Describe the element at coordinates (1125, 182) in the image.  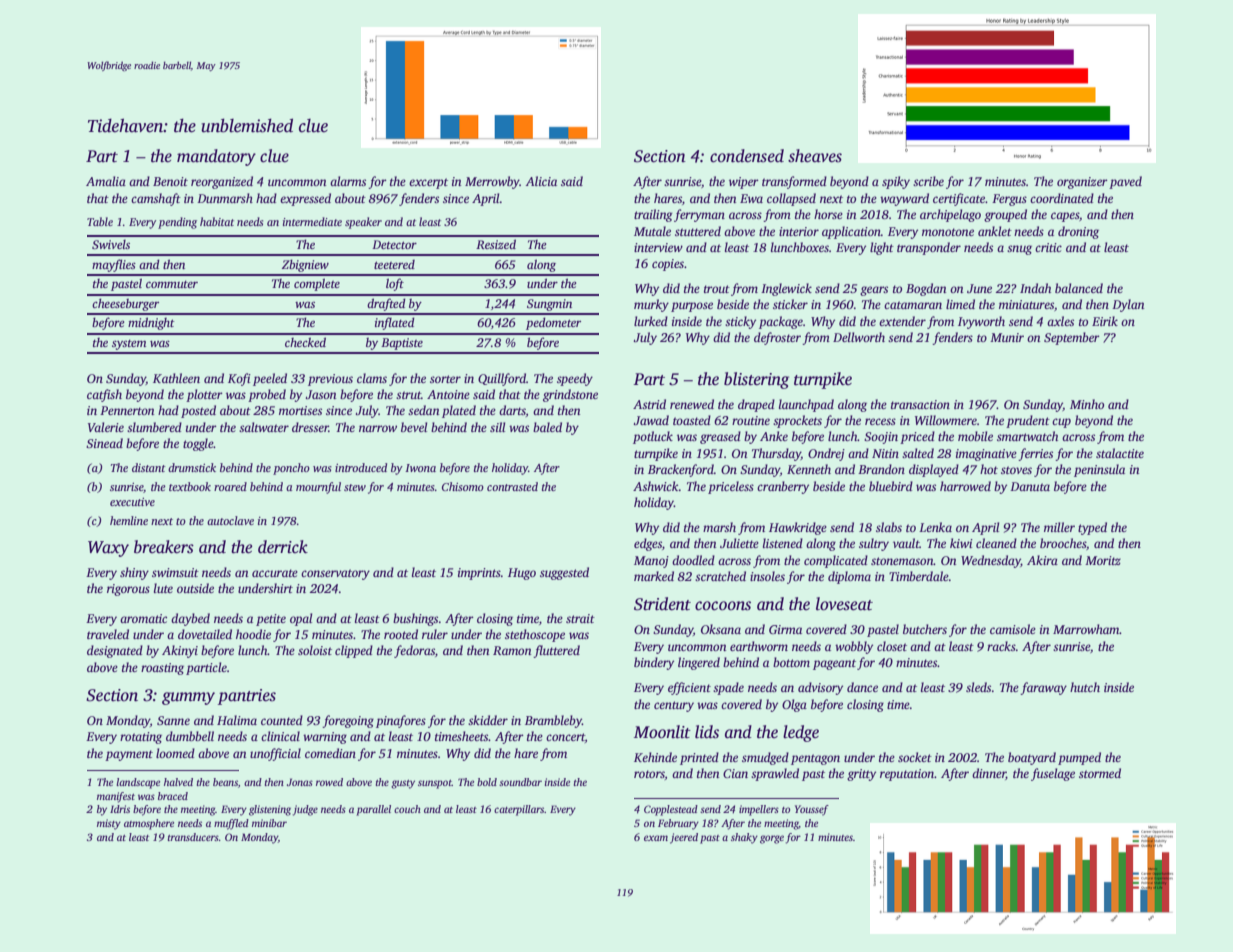
I see `paved` at that location.
